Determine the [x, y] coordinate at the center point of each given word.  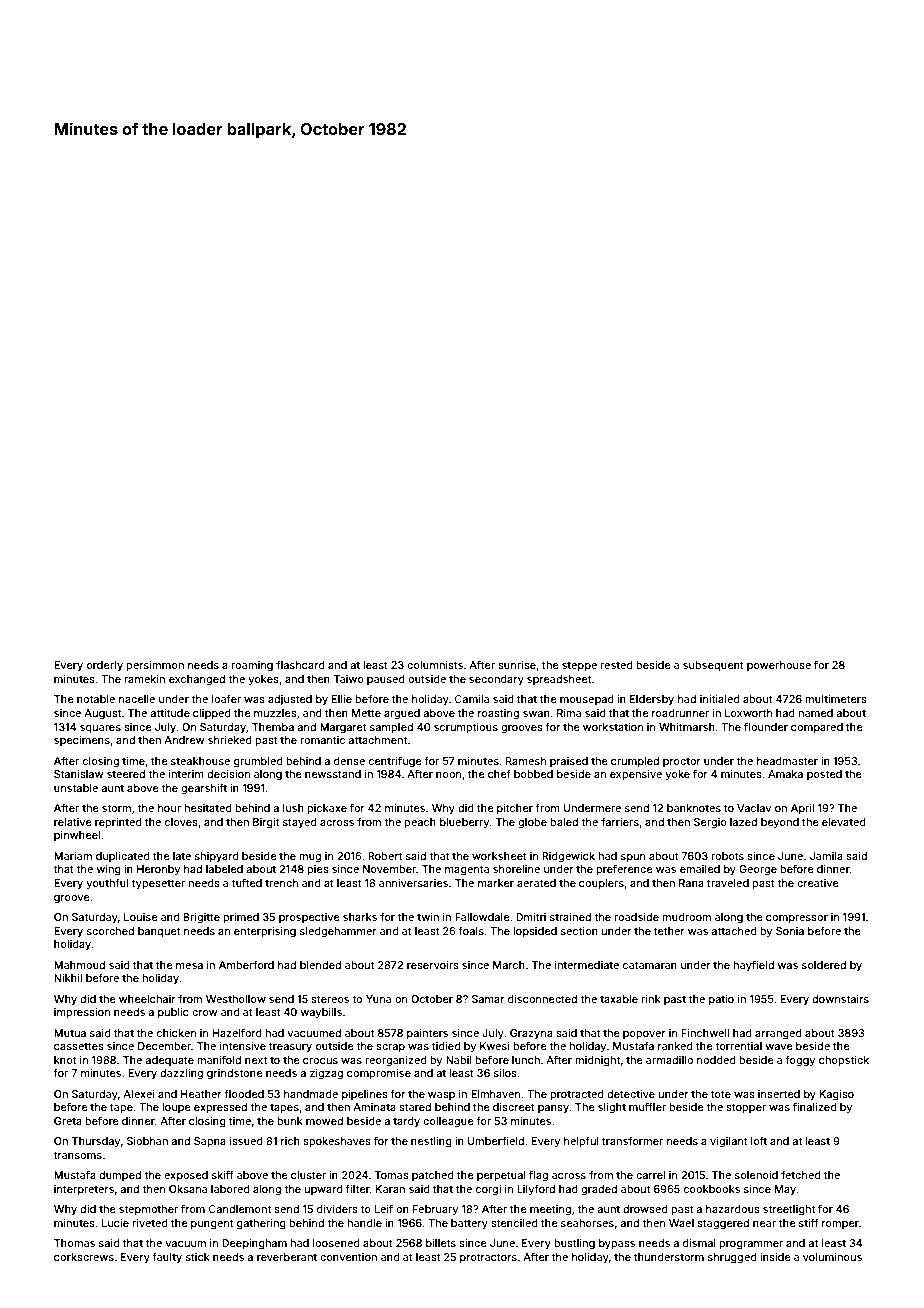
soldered [824, 965]
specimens [82, 741]
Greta [68, 1121]
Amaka [785, 774]
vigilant [729, 1142]
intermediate [587, 965]
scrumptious [466, 728]
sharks [360, 917]
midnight [597, 1061]
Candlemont [240, 1209]
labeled [224, 869]
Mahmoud [79, 965]
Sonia [790, 931]
